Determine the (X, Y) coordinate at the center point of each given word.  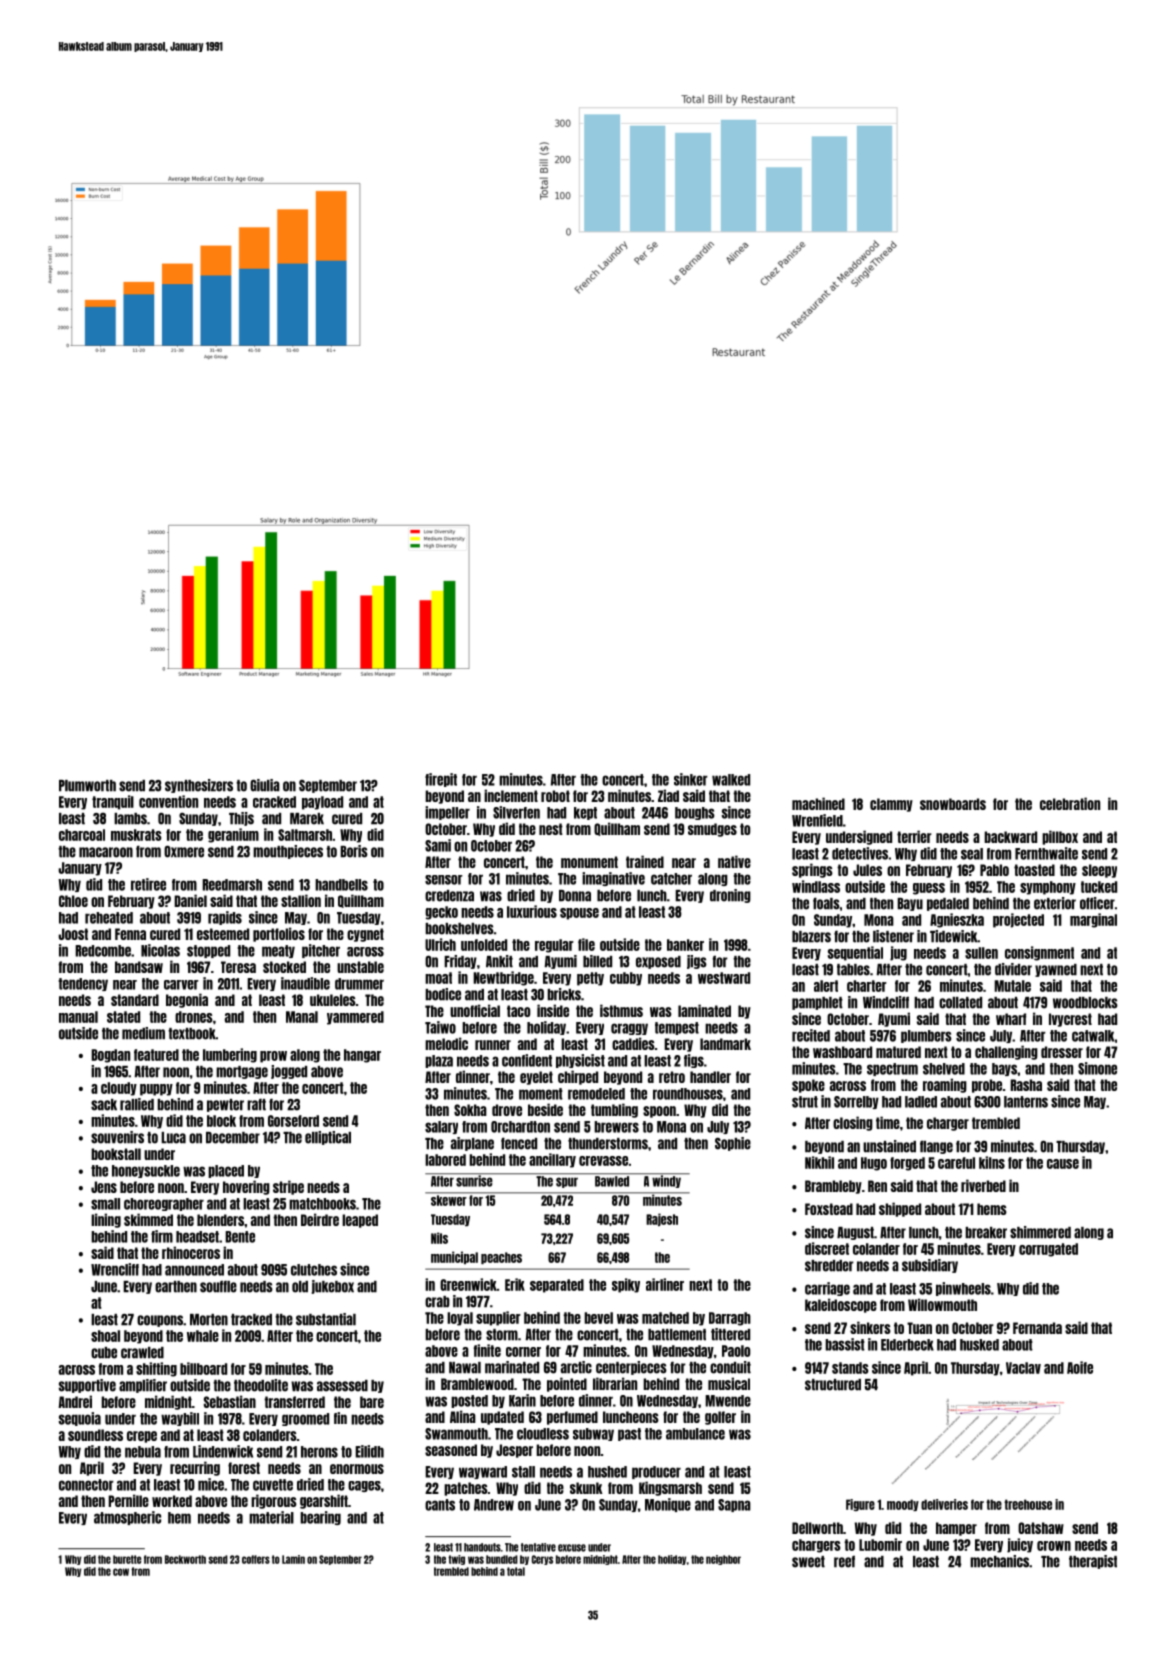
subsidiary (930, 1266)
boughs (695, 813)
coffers (256, 1559)
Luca (173, 1138)
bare (372, 1402)
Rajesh (662, 1219)
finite (487, 1350)
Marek (307, 819)
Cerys (542, 1560)
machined (818, 803)
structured (833, 1385)
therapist (1093, 1562)
